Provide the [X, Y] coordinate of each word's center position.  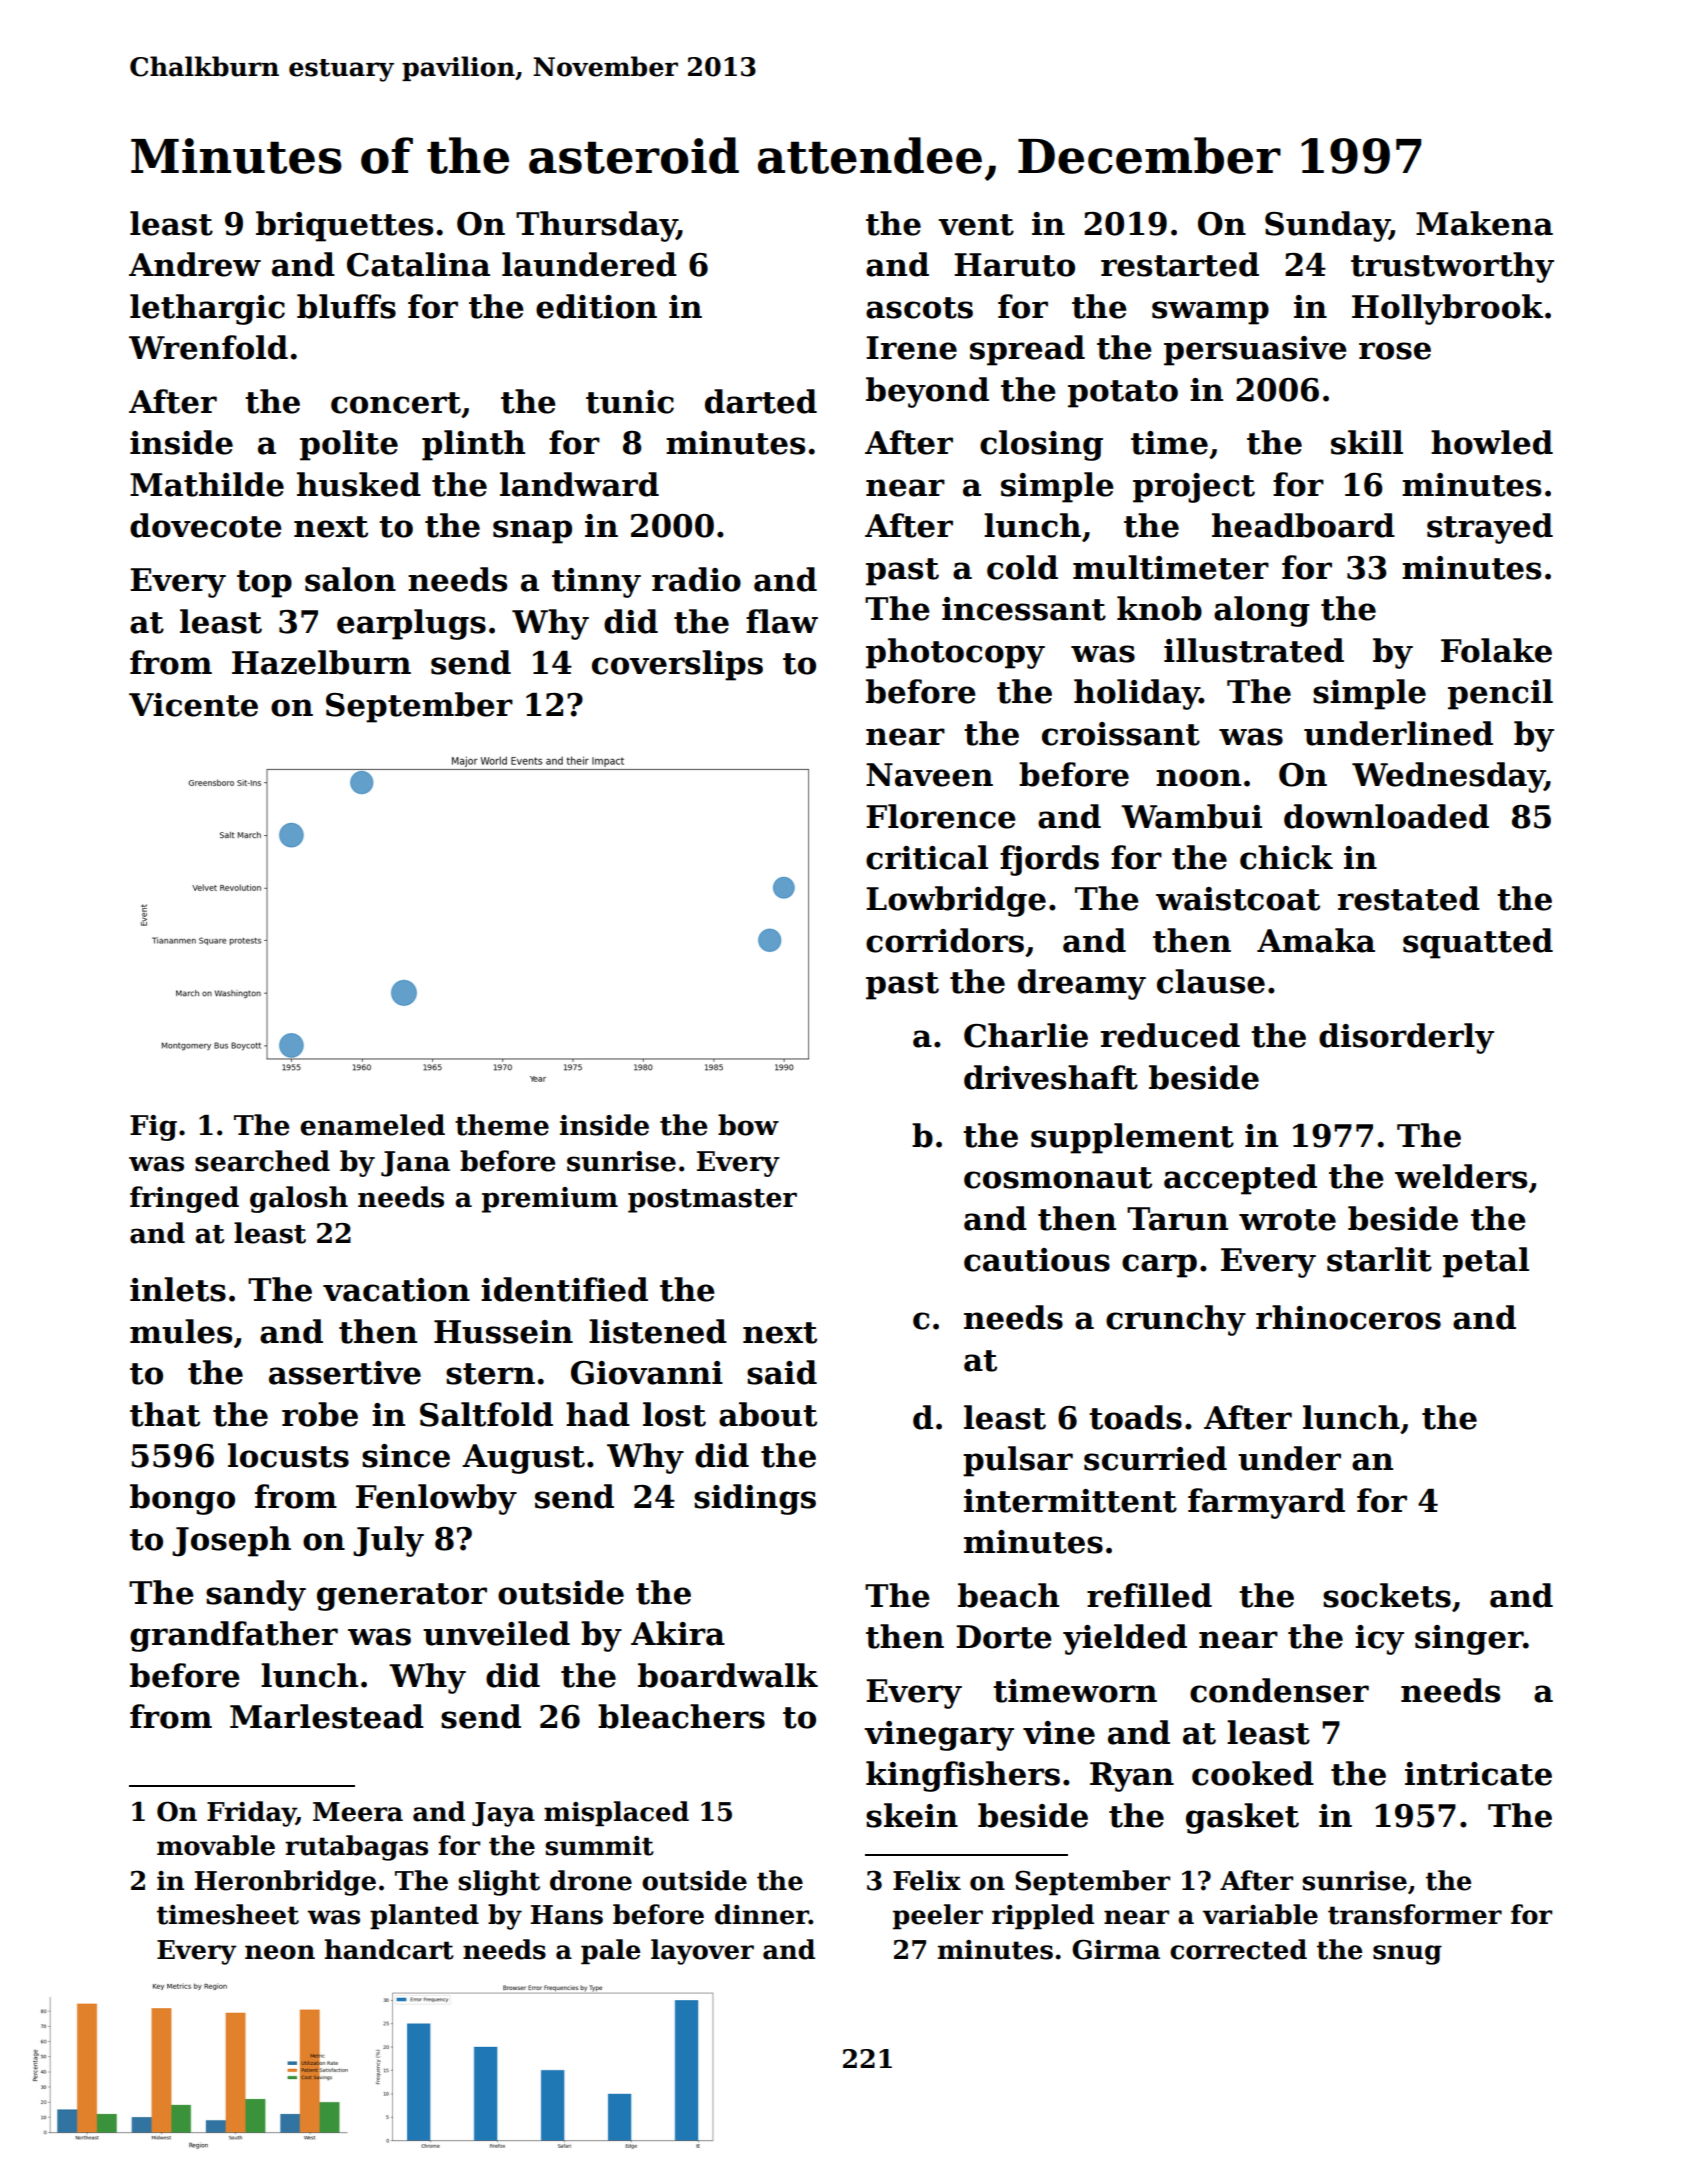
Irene [911, 348]
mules [181, 1331]
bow [748, 1125]
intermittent [1070, 1501]
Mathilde [207, 484]
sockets [1387, 1595]
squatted [1478, 943]
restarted [1180, 264]
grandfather [234, 1636]
